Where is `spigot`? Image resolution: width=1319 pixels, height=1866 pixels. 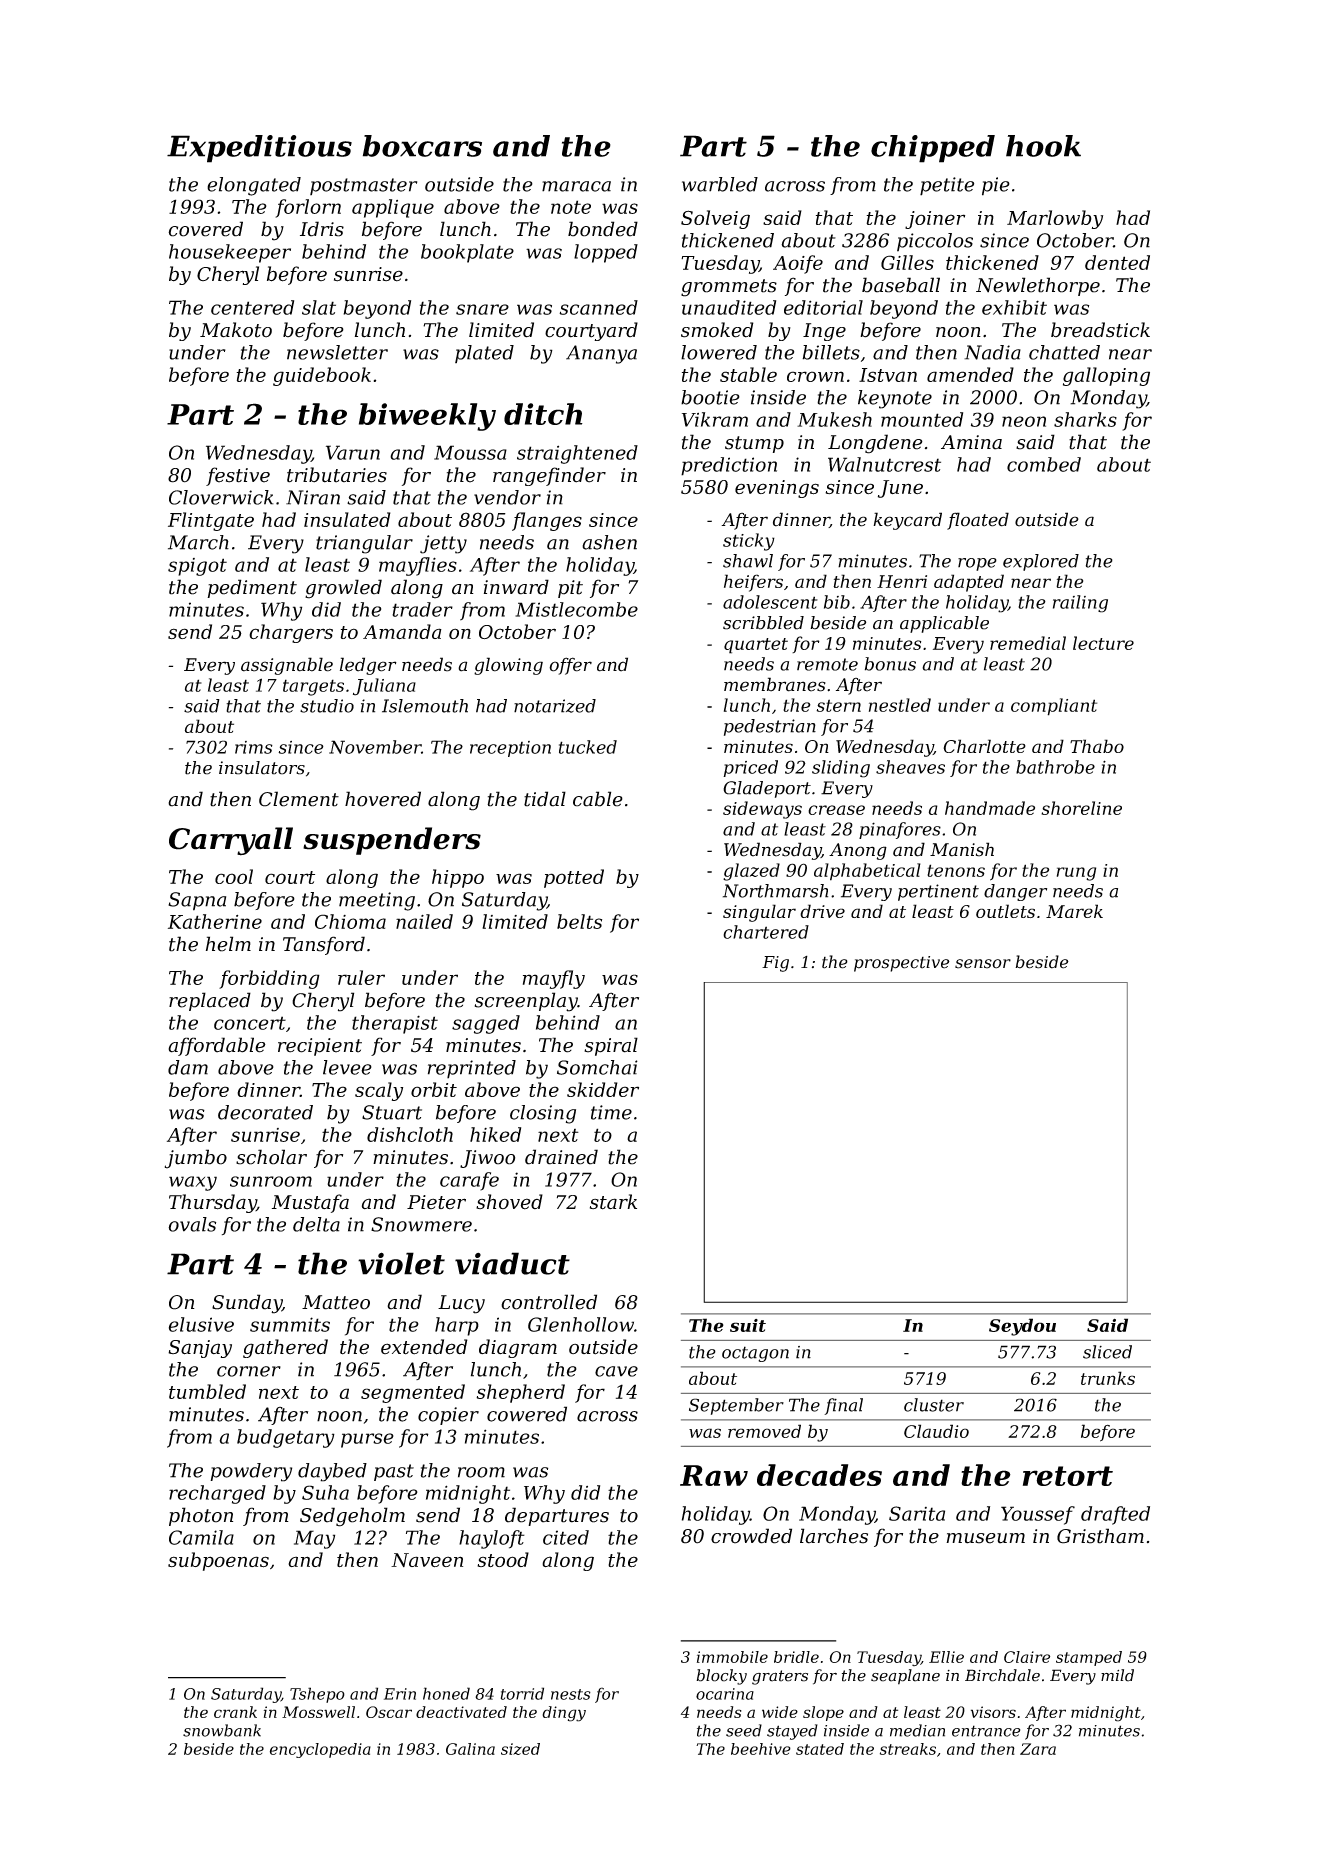
spigot is located at coordinates (197, 567).
